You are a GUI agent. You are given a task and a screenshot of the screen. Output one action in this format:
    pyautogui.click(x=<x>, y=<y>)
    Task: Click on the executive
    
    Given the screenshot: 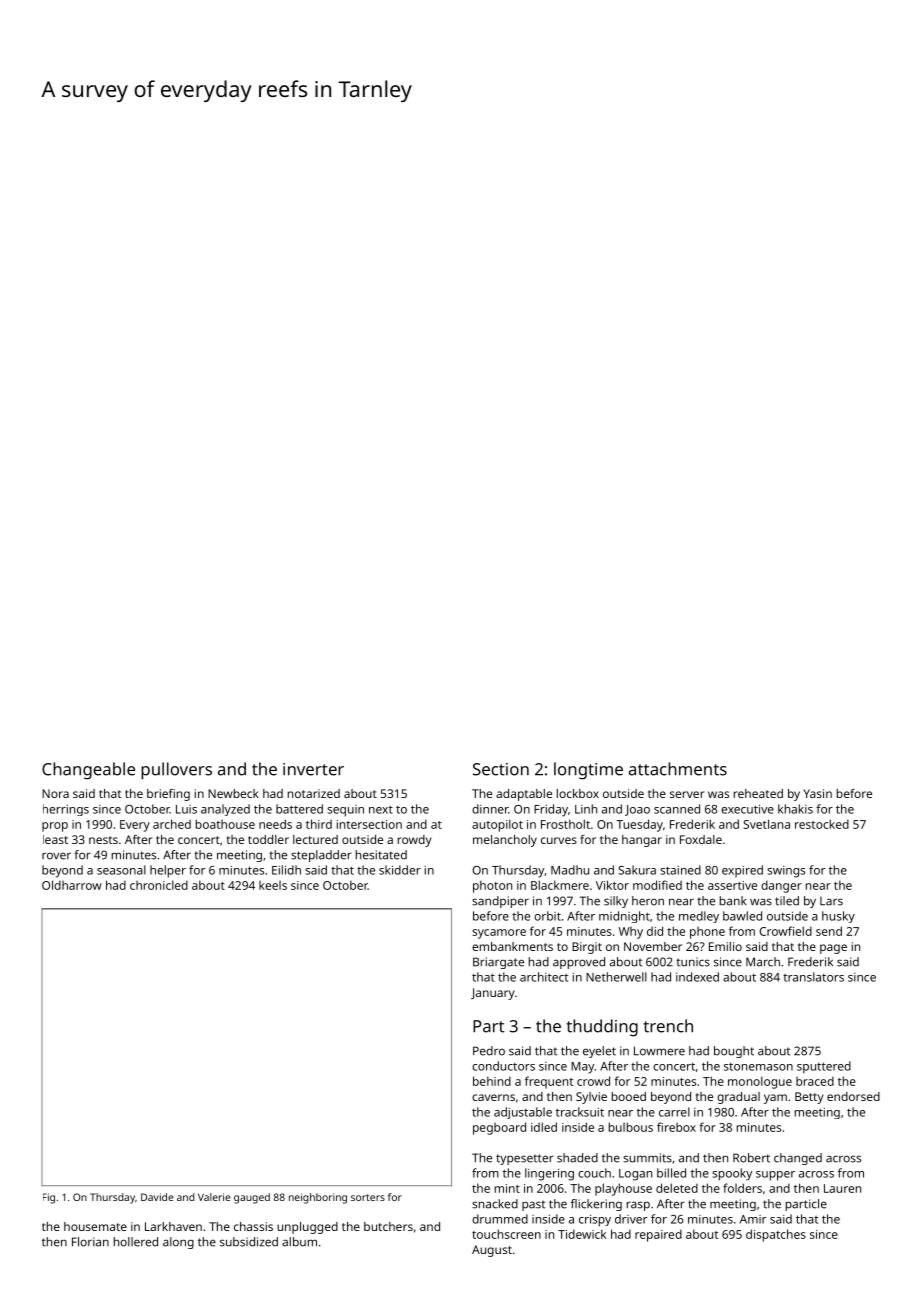 What is the action you would take?
    pyautogui.click(x=747, y=809)
